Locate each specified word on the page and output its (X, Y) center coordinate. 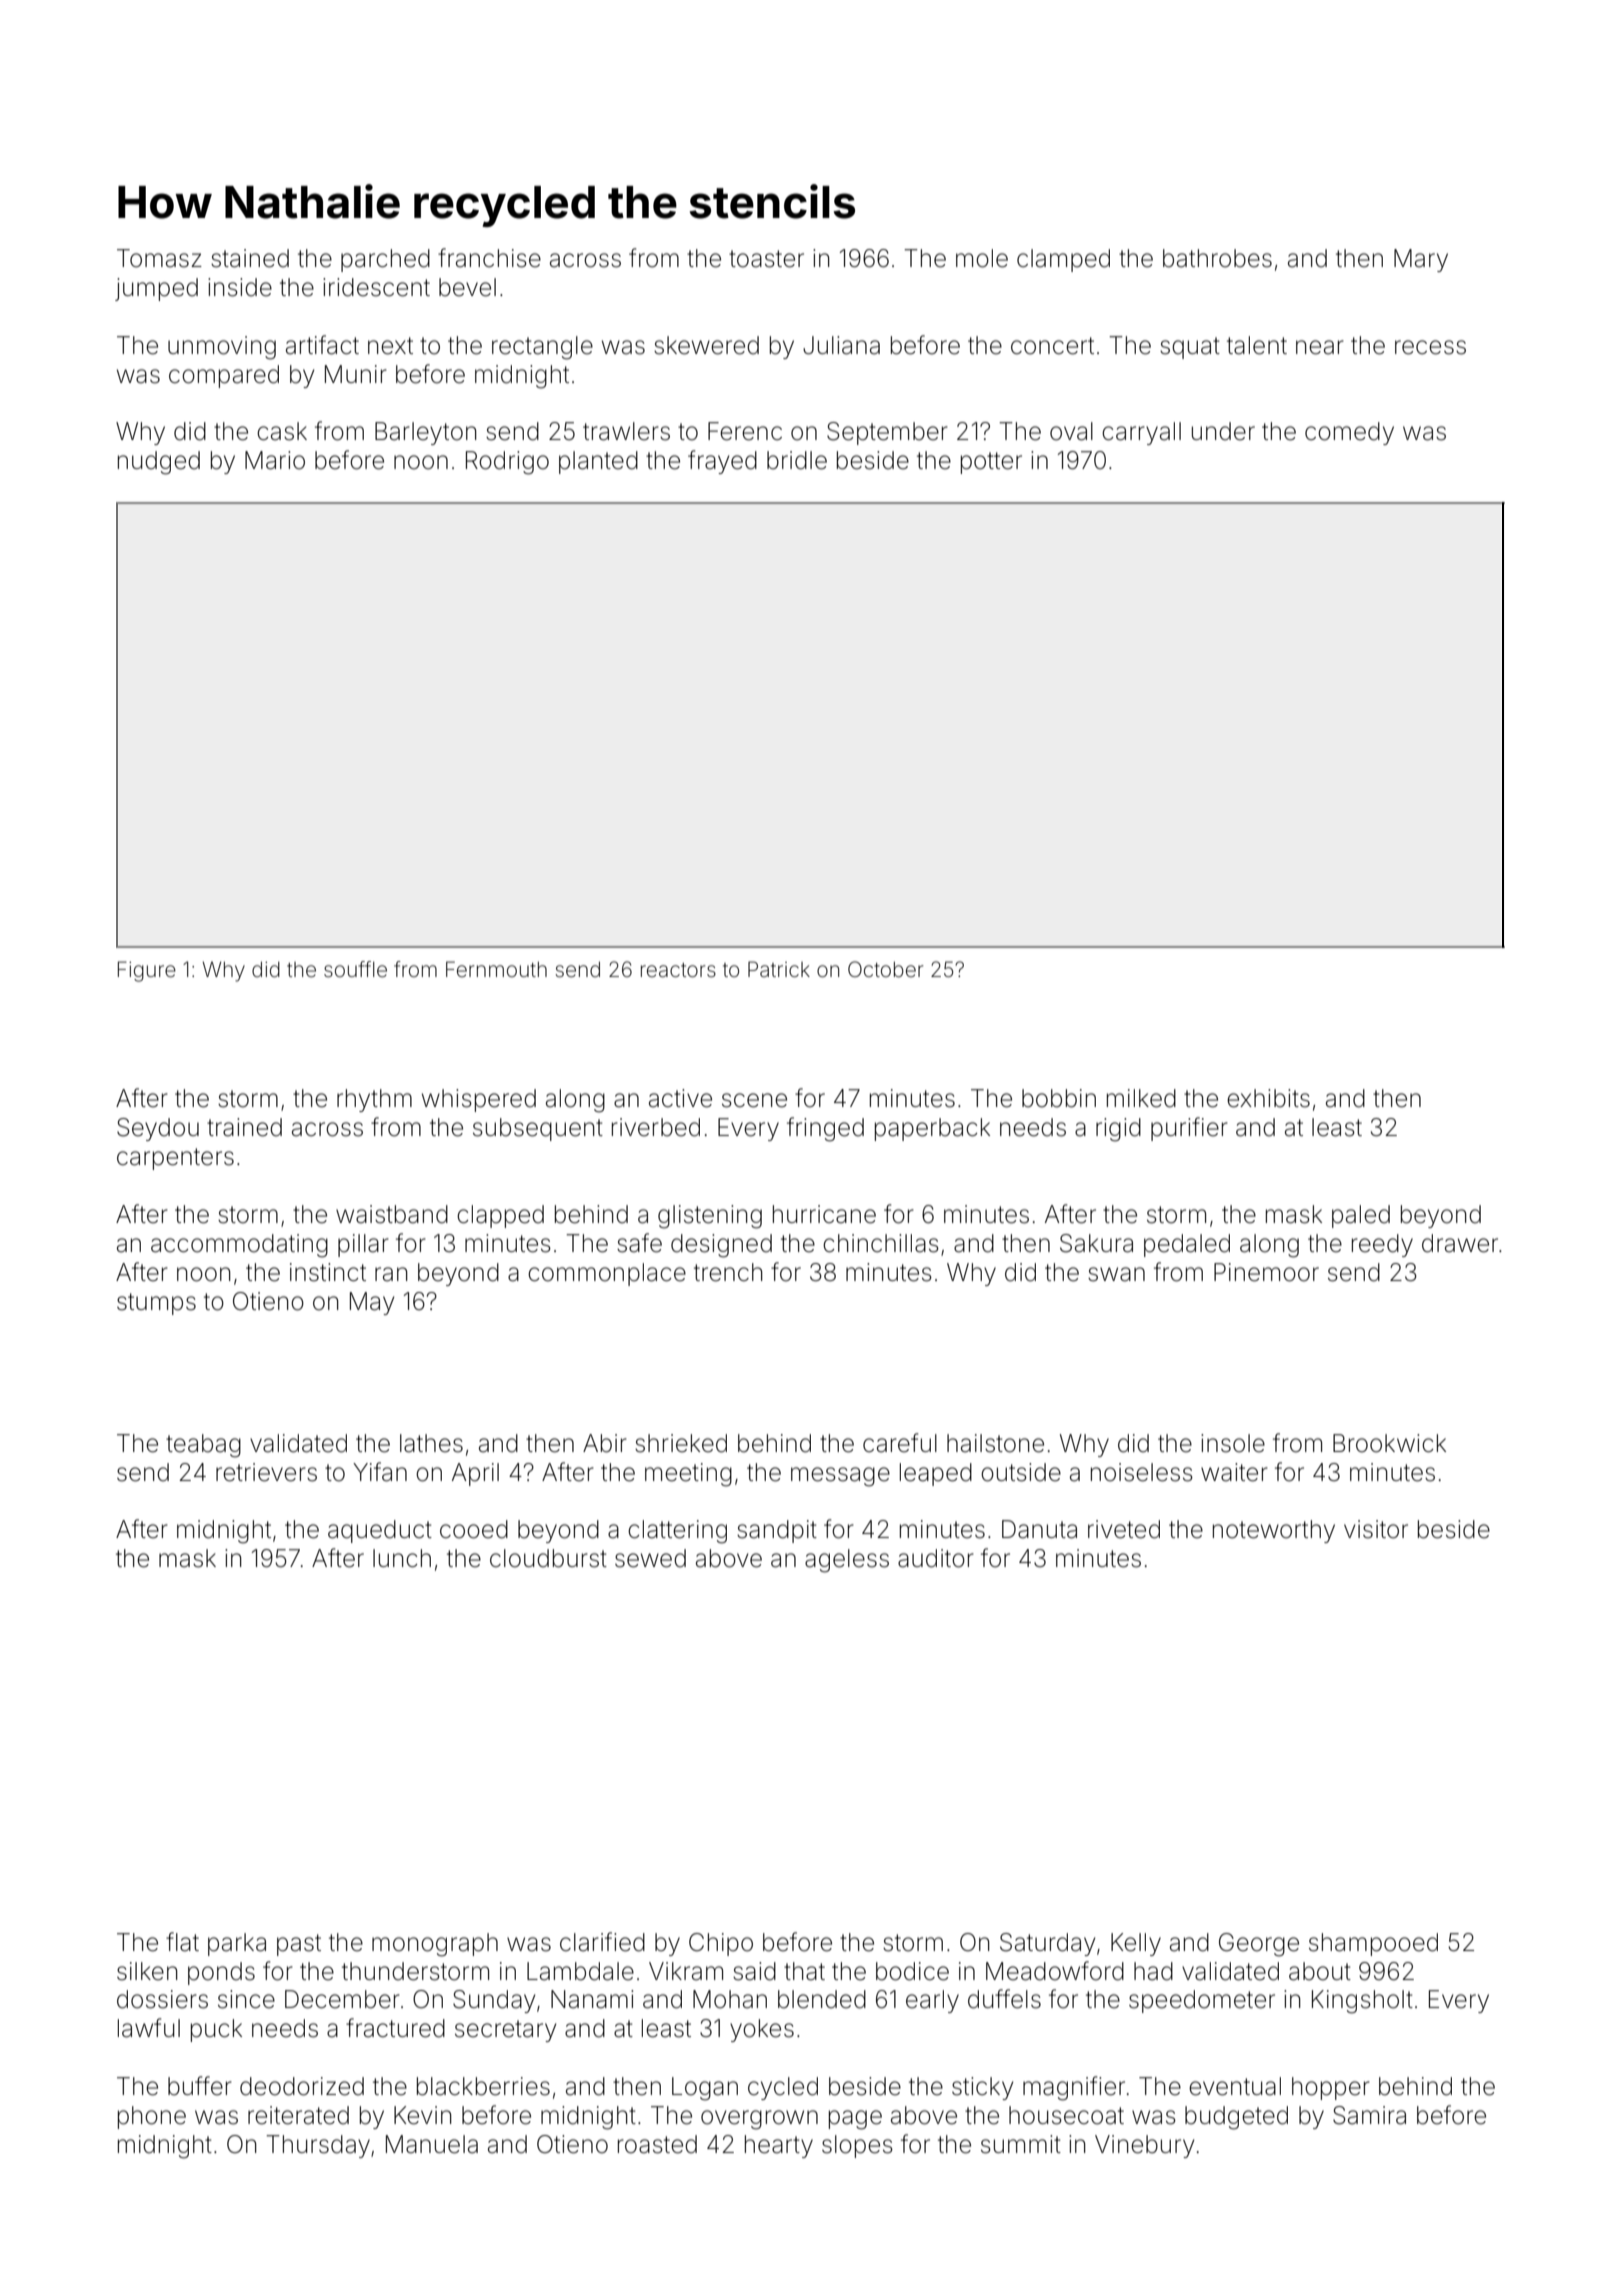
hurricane (824, 1214)
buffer (200, 2086)
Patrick (779, 969)
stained (250, 258)
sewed (650, 1558)
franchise (489, 258)
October (885, 969)
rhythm (374, 1100)
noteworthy (1274, 1531)
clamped (1063, 260)
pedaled (1187, 1245)
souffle (355, 969)
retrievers (266, 1472)
